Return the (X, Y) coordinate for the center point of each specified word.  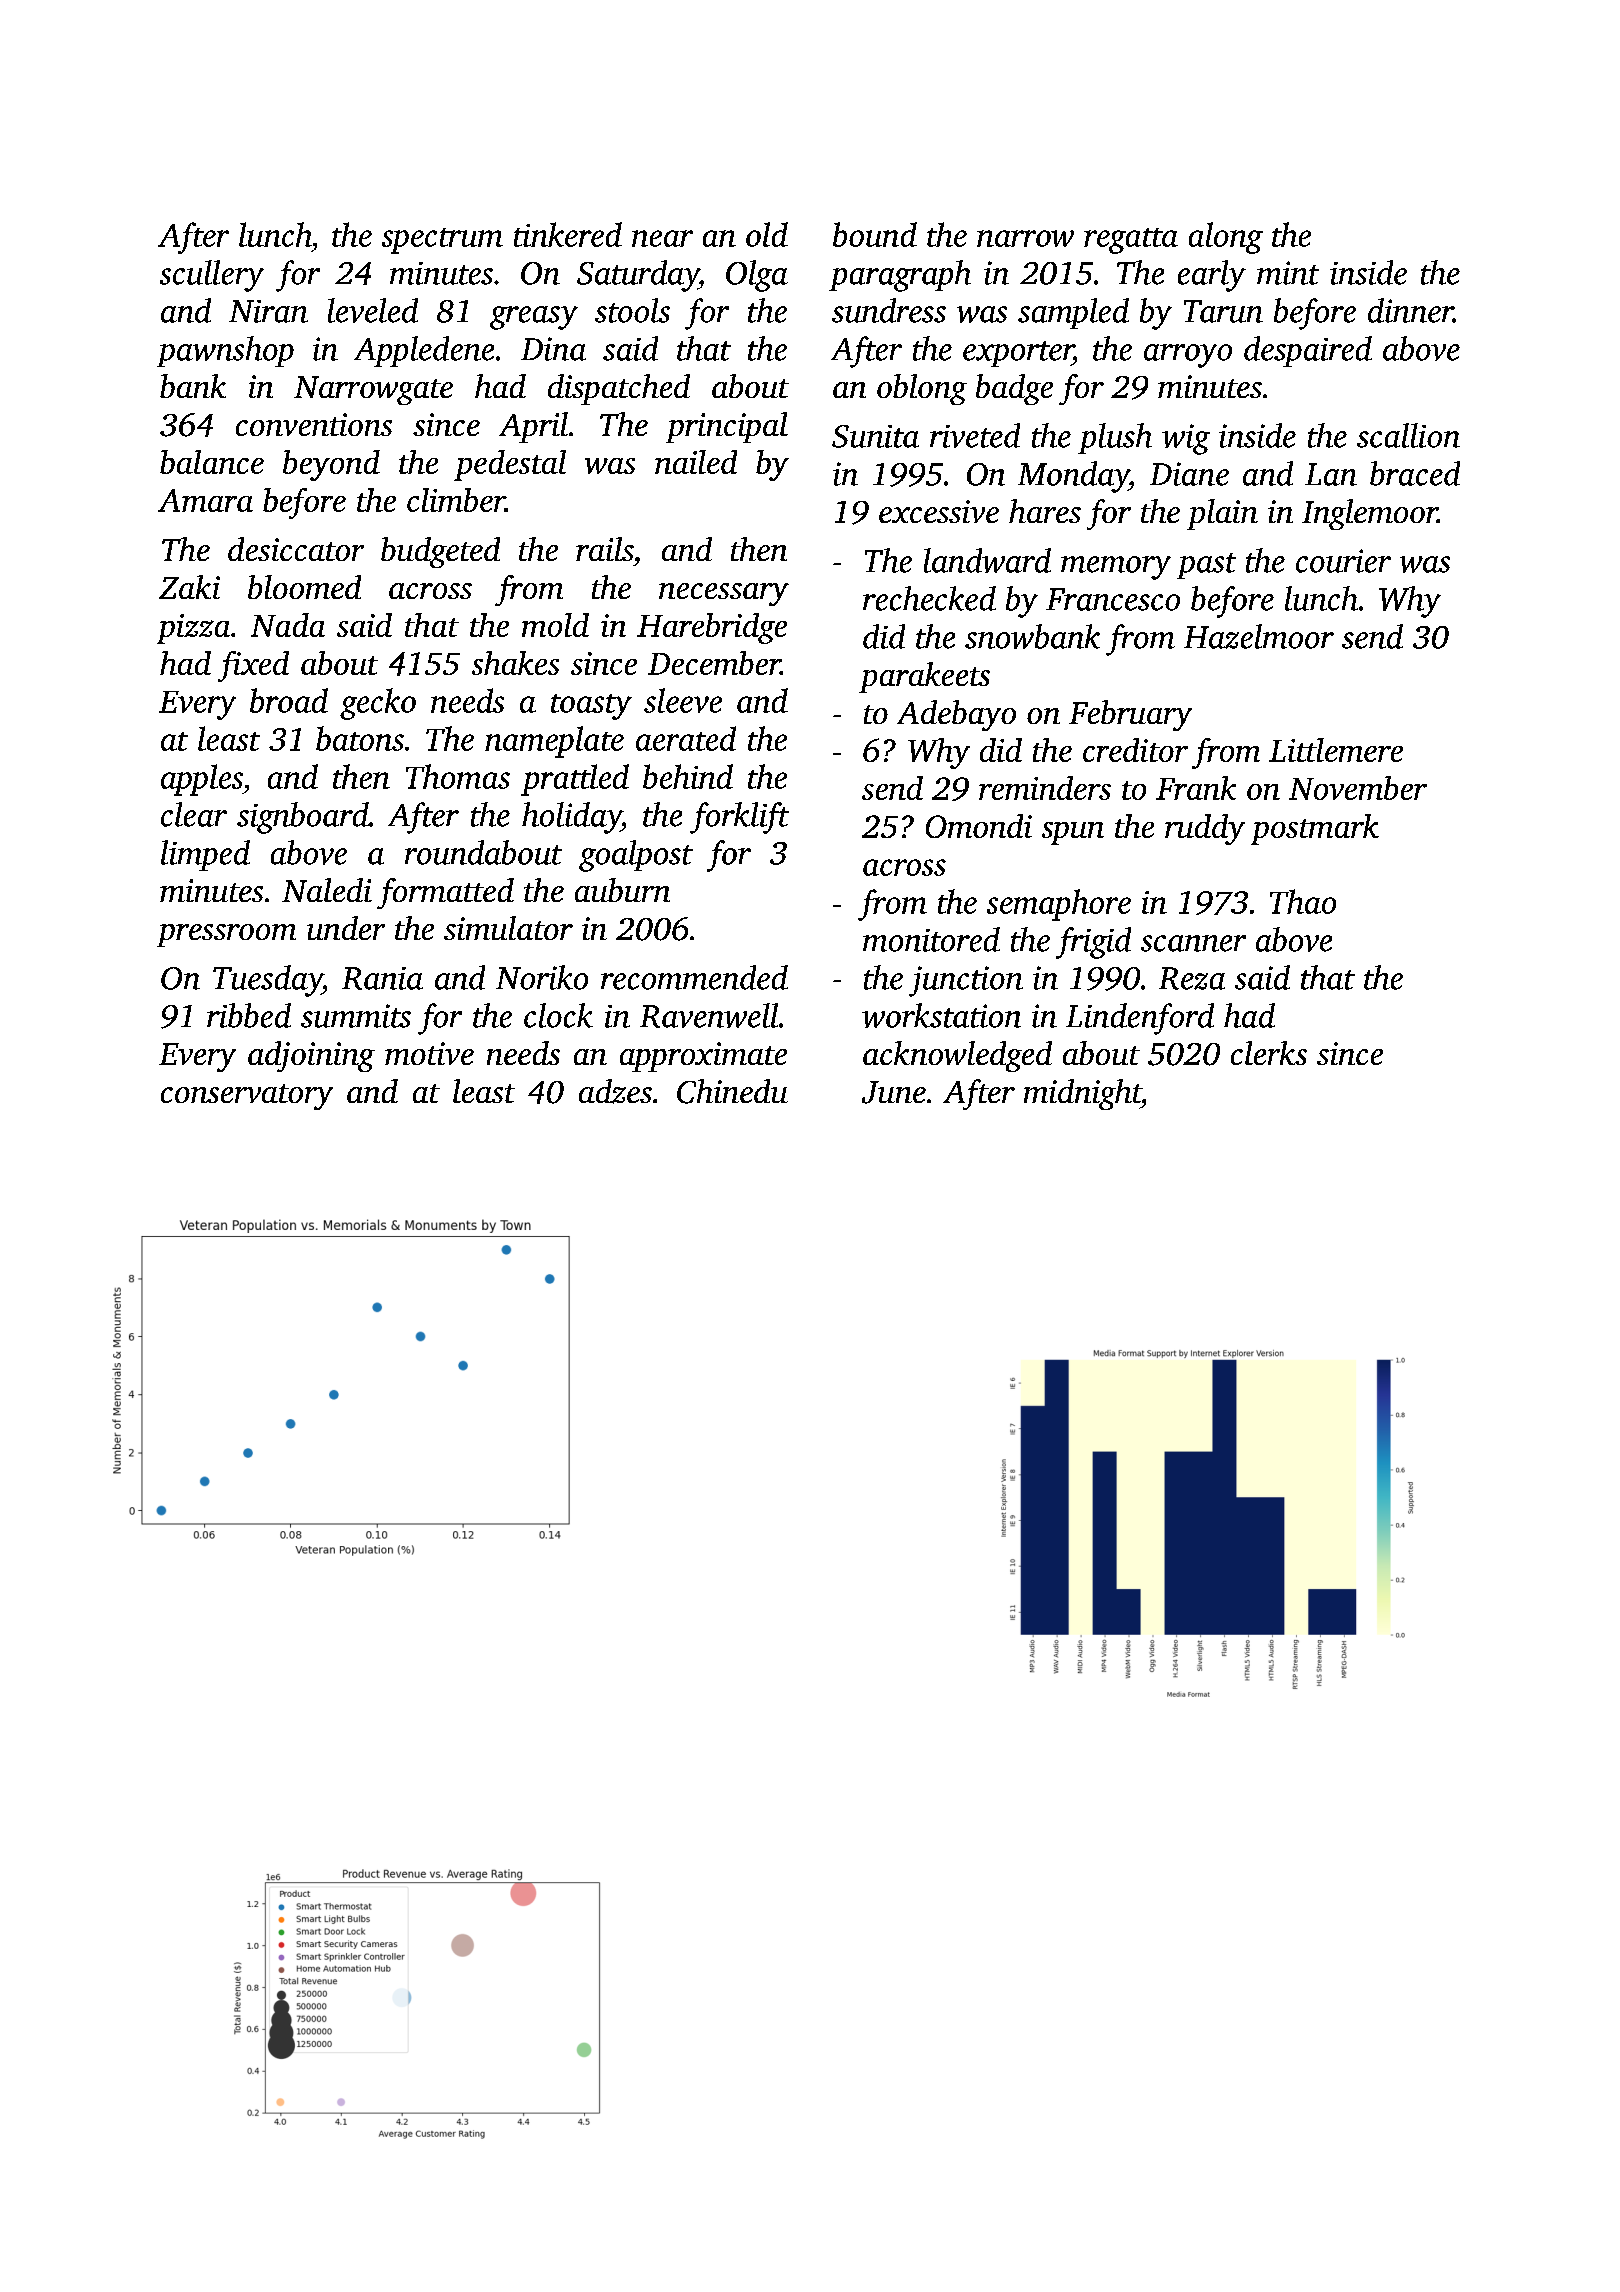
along (1226, 238)
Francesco (1113, 599)
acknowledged (957, 1056)
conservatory (247, 1097)
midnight (1082, 1094)
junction (966, 981)
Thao (1303, 901)
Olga (757, 276)
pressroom (226, 935)
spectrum (442, 241)
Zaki (189, 587)
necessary (724, 594)
